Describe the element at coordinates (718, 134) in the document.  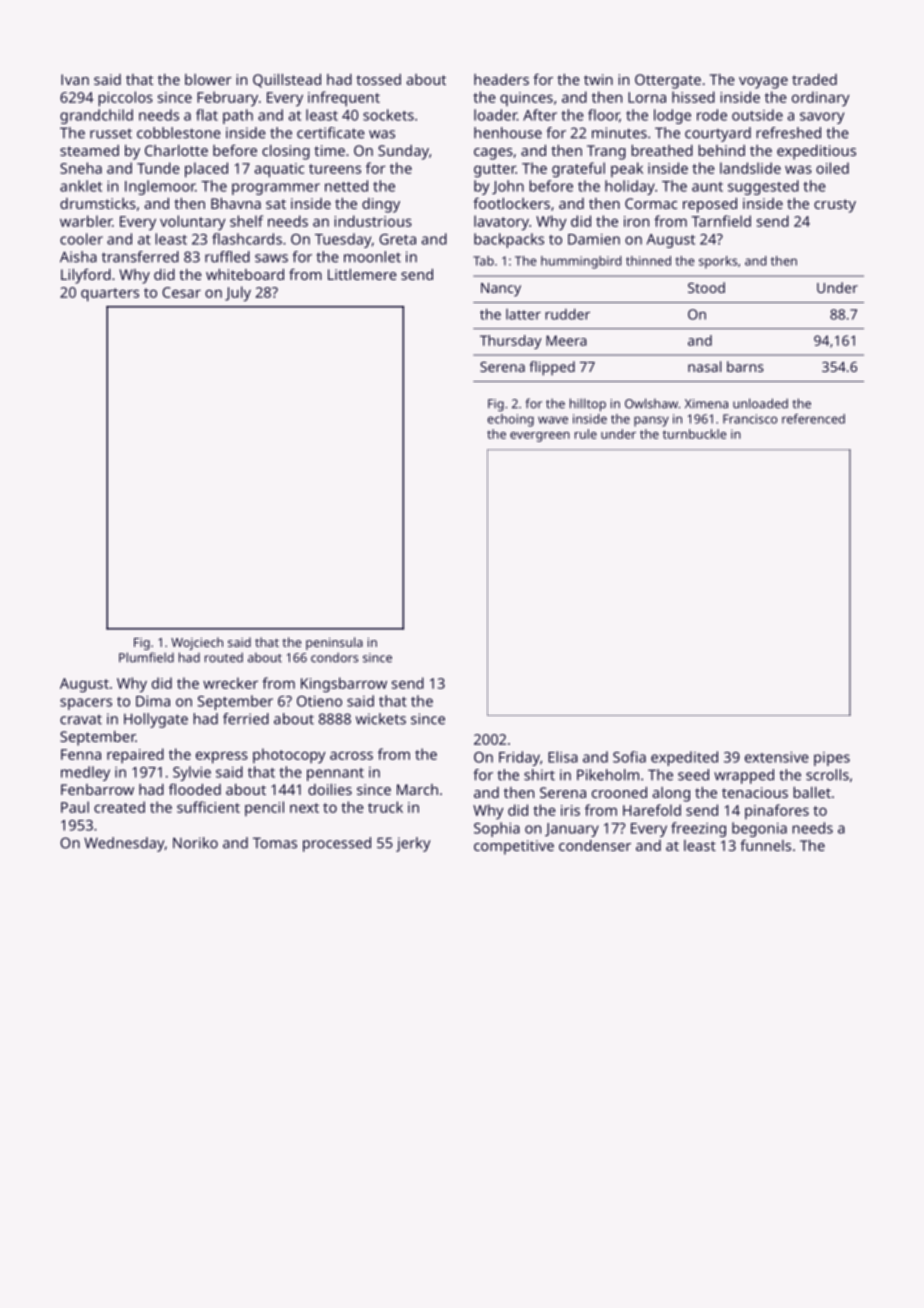
I see `courtyard` at that location.
